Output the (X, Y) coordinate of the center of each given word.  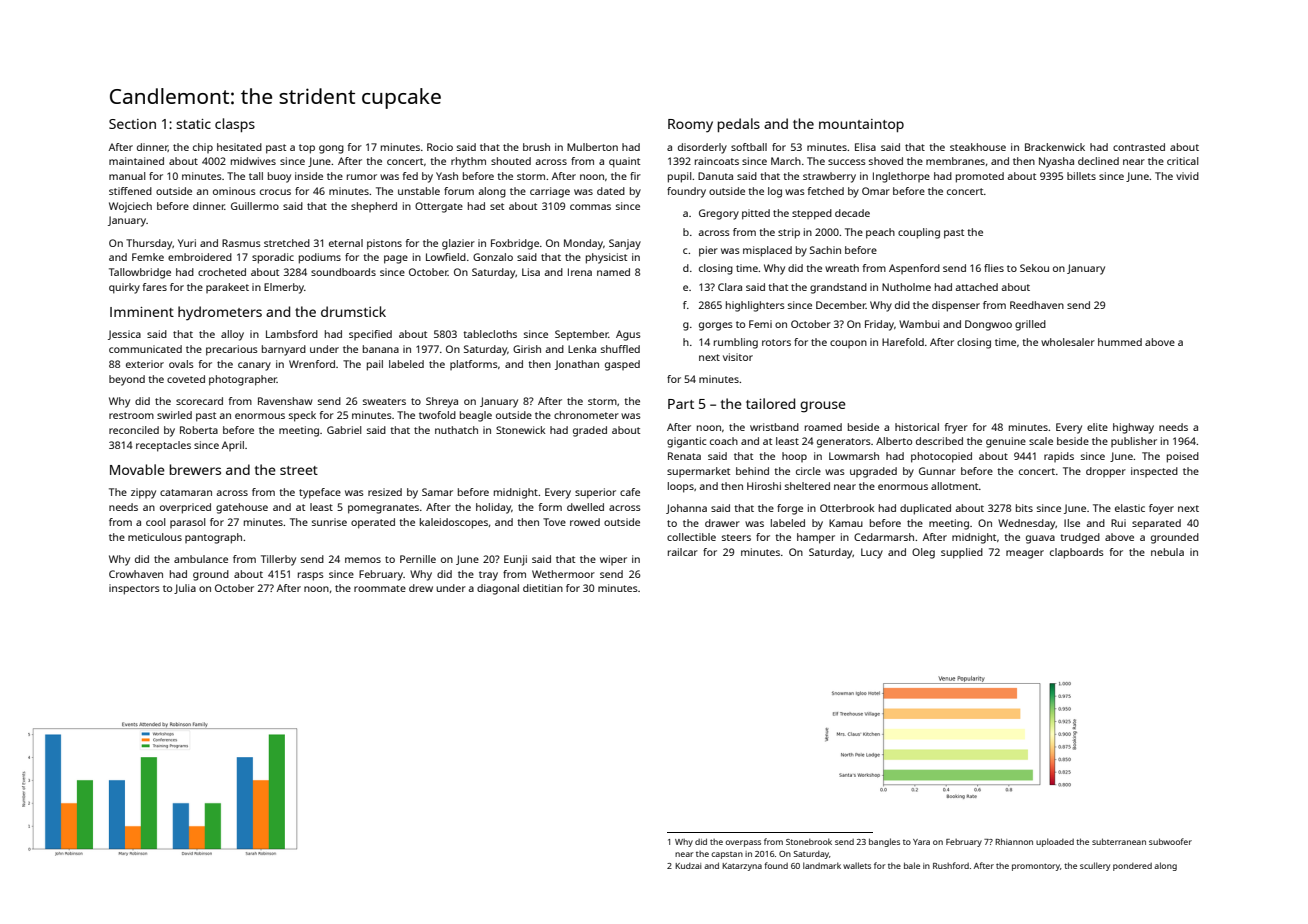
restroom (131, 415)
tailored (770, 403)
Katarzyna (742, 867)
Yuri (187, 243)
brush (536, 147)
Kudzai (688, 866)
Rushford (951, 865)
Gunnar (937, 471)
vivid (1187, 176)
